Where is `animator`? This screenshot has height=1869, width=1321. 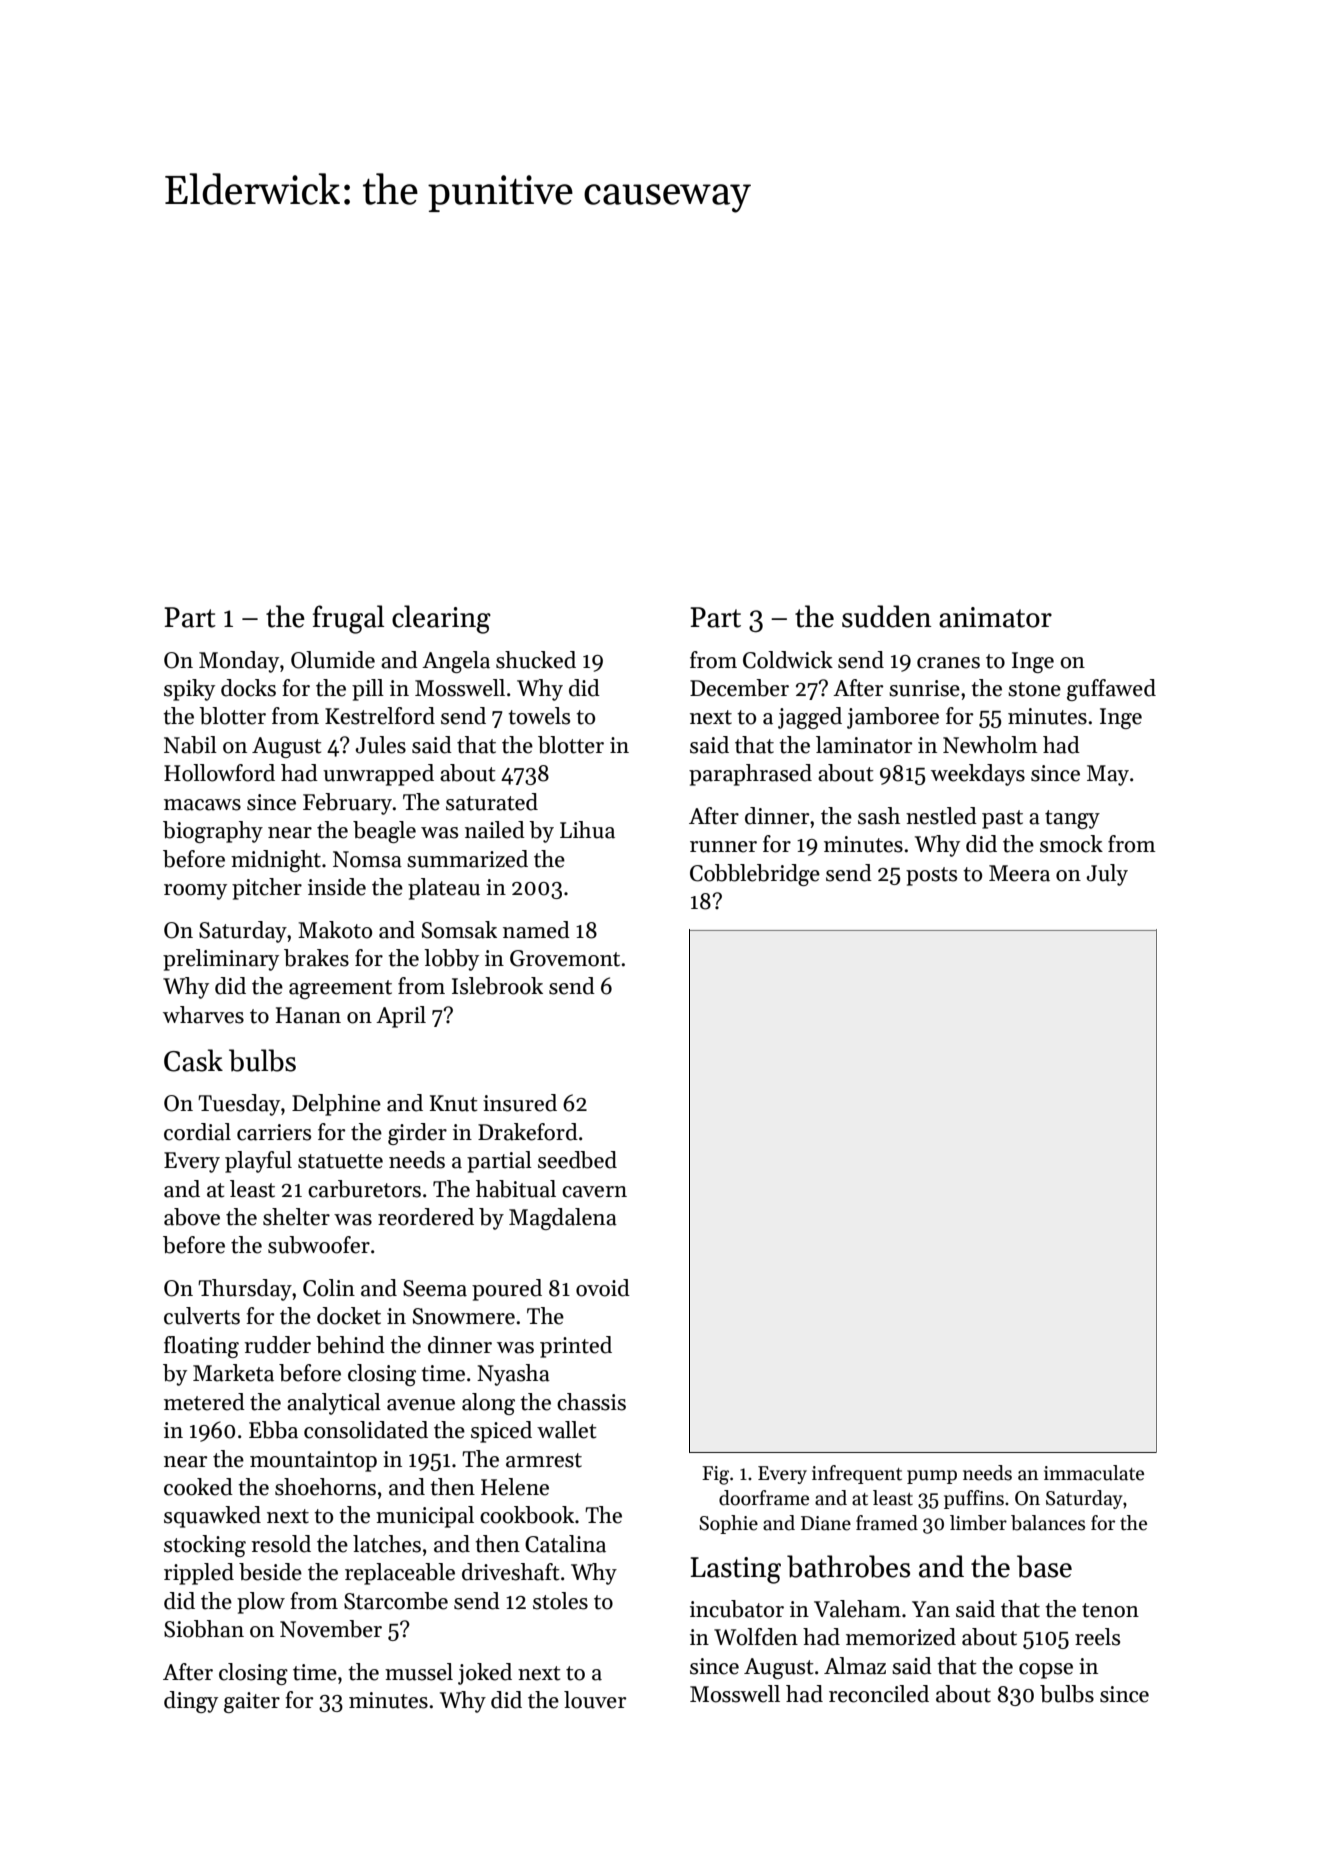 animator is located at coordinates (995, 617).
